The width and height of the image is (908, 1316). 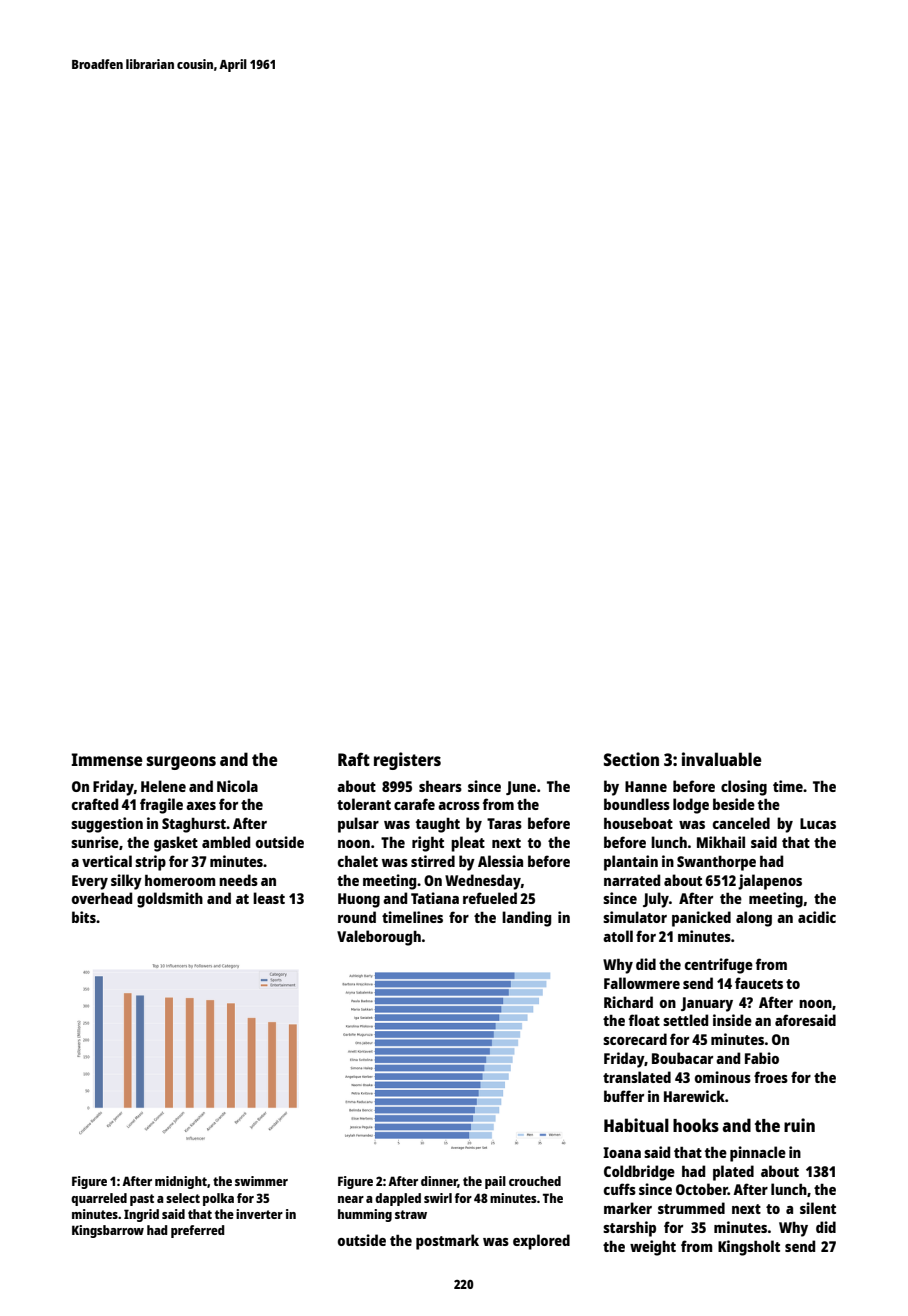 I want to click on houseboat, so click(x=638, y=823).
